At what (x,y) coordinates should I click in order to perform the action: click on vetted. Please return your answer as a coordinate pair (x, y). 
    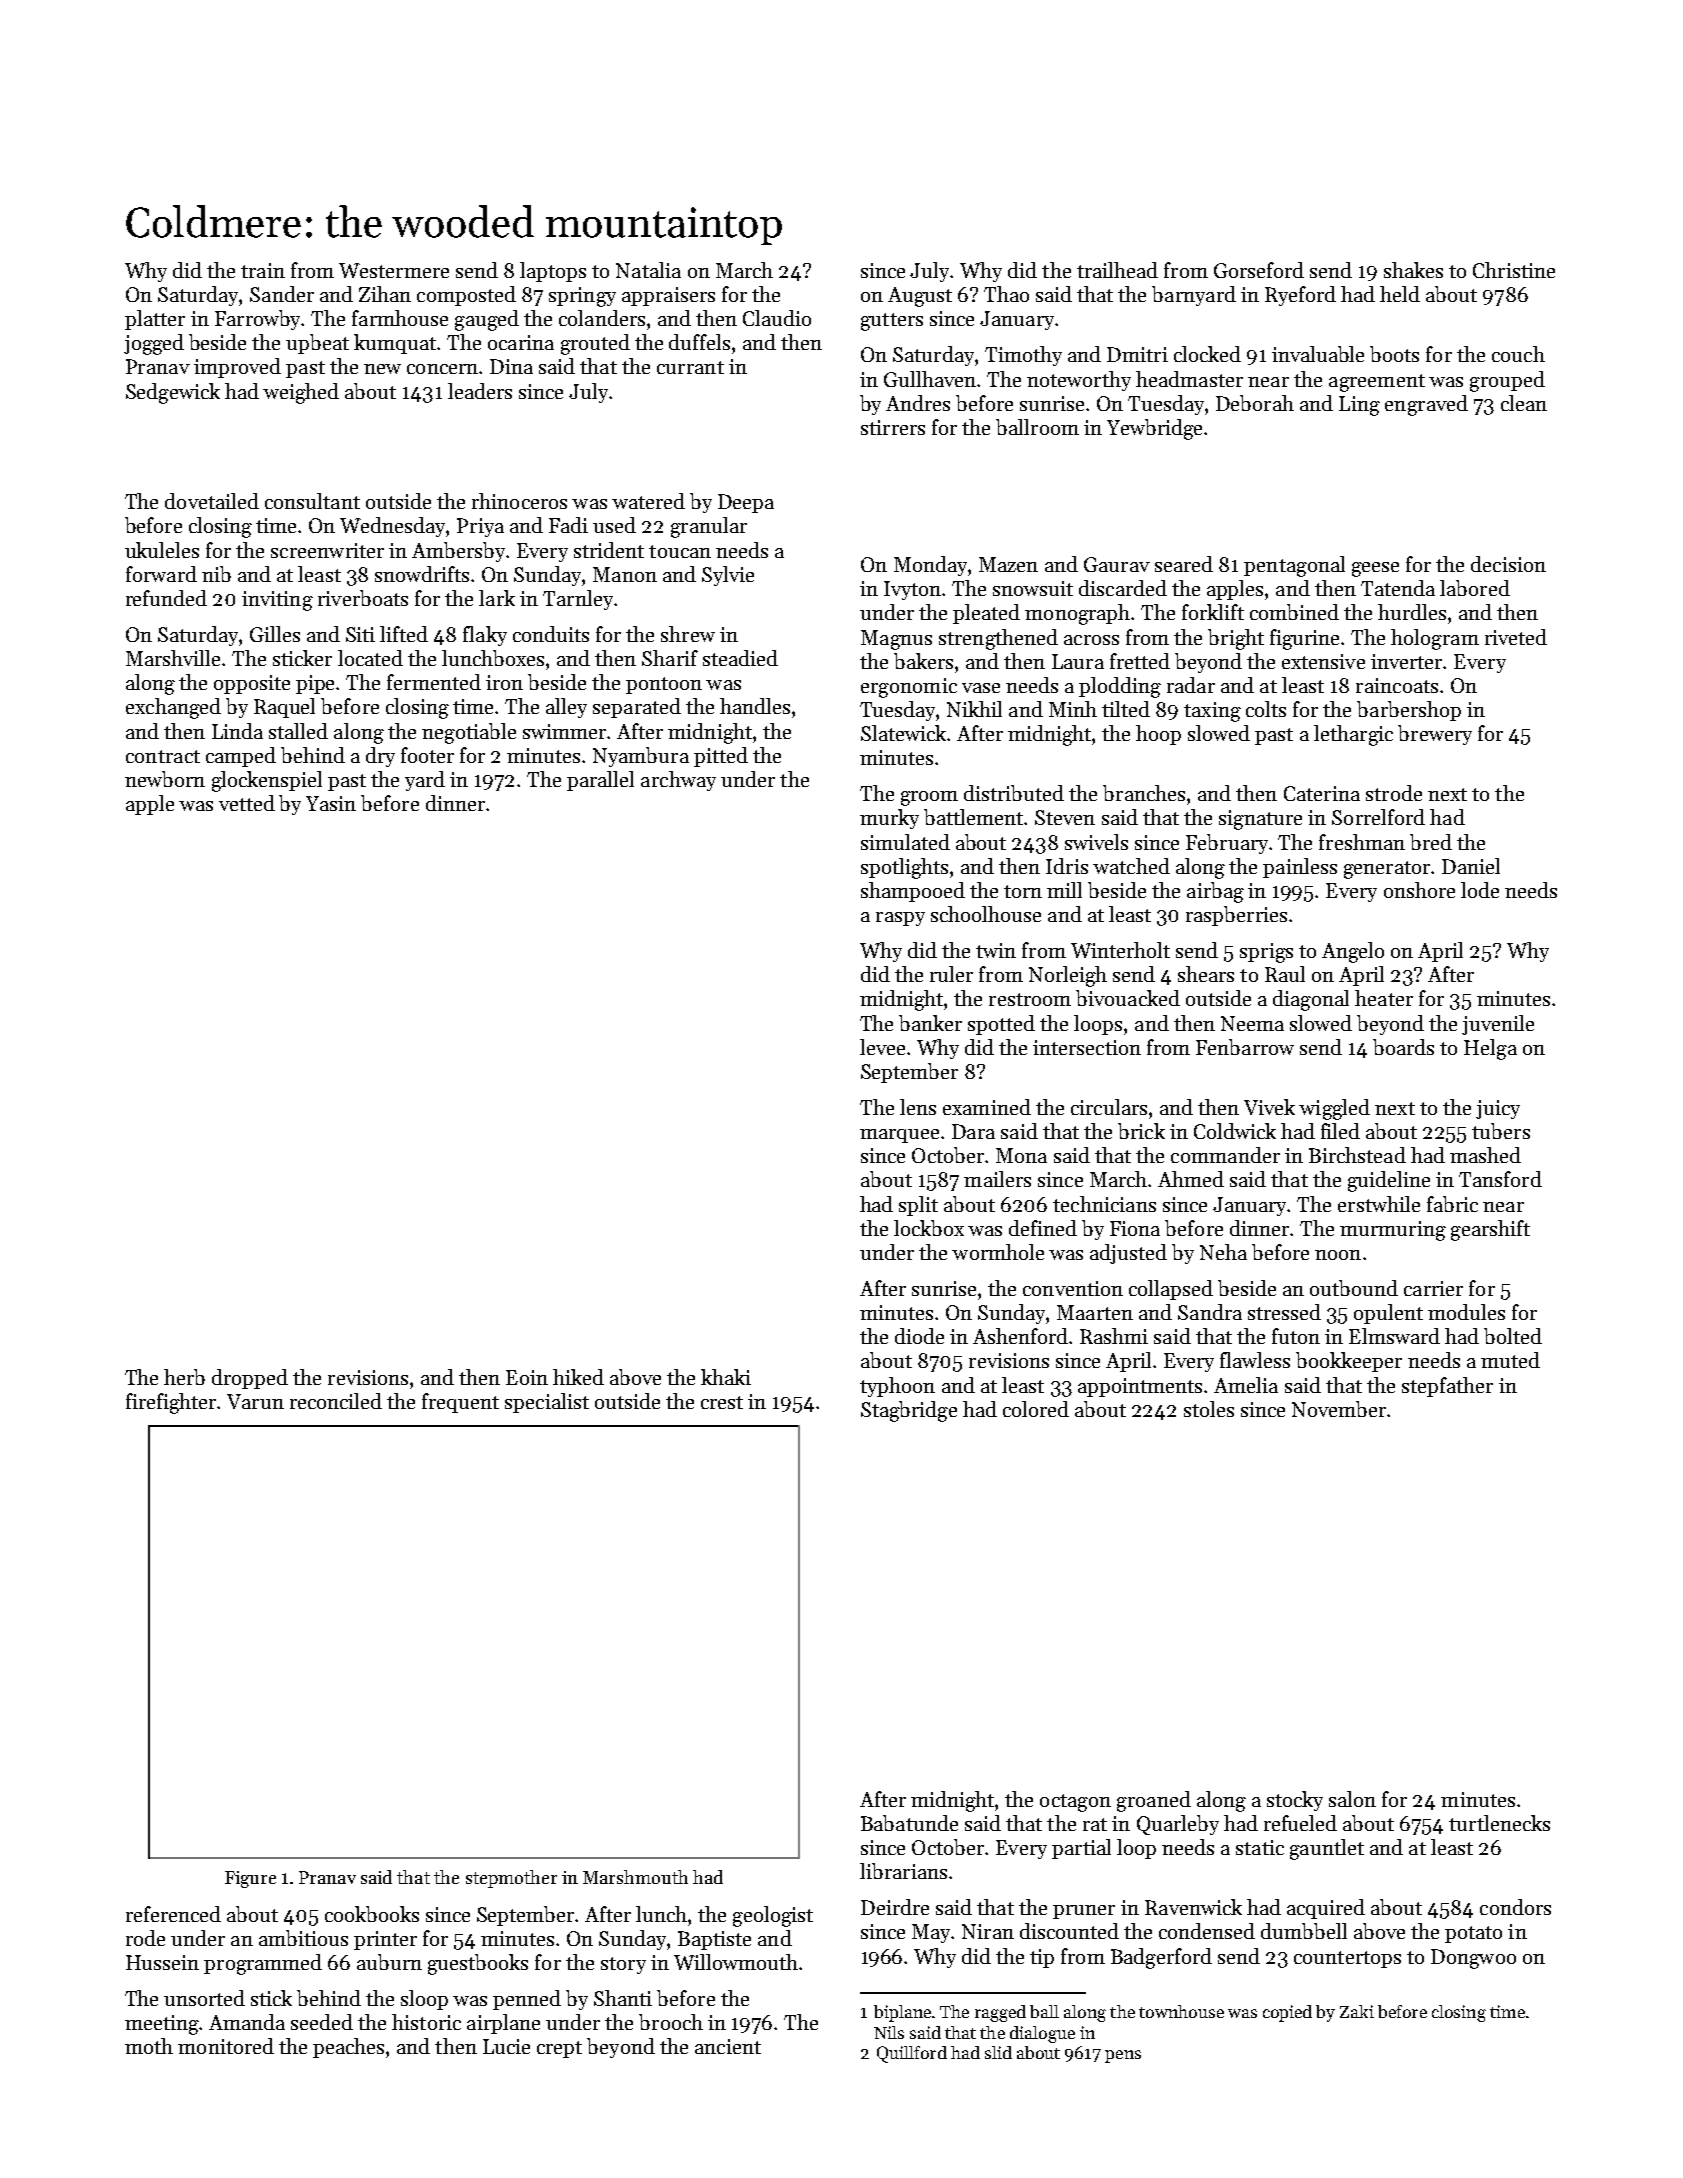
    Looking at the image, I should click on (247, 803).
